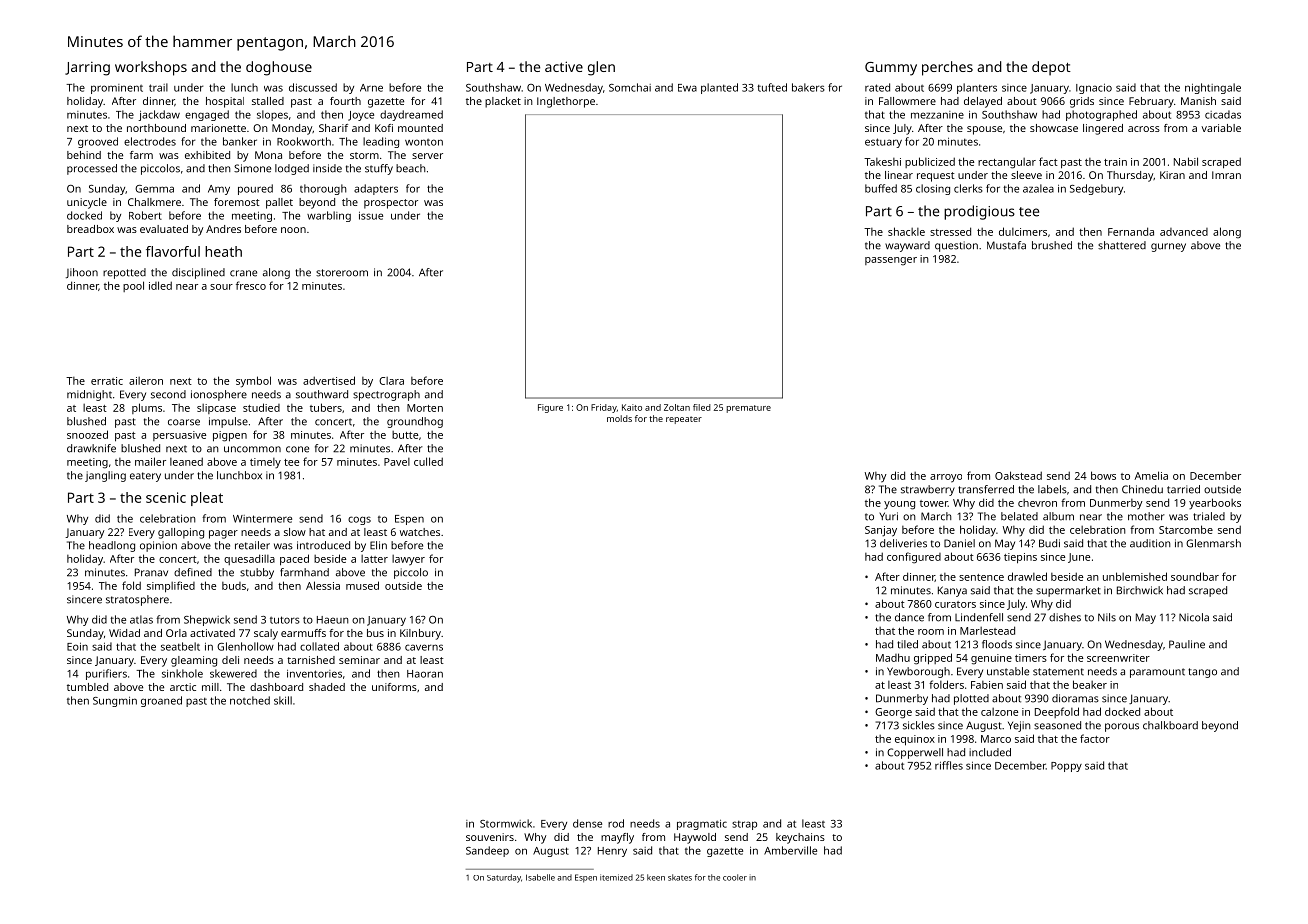  What do you see at coordinates (405, 435) in the image?
I see `butte` at bounding box center [405, 435].
